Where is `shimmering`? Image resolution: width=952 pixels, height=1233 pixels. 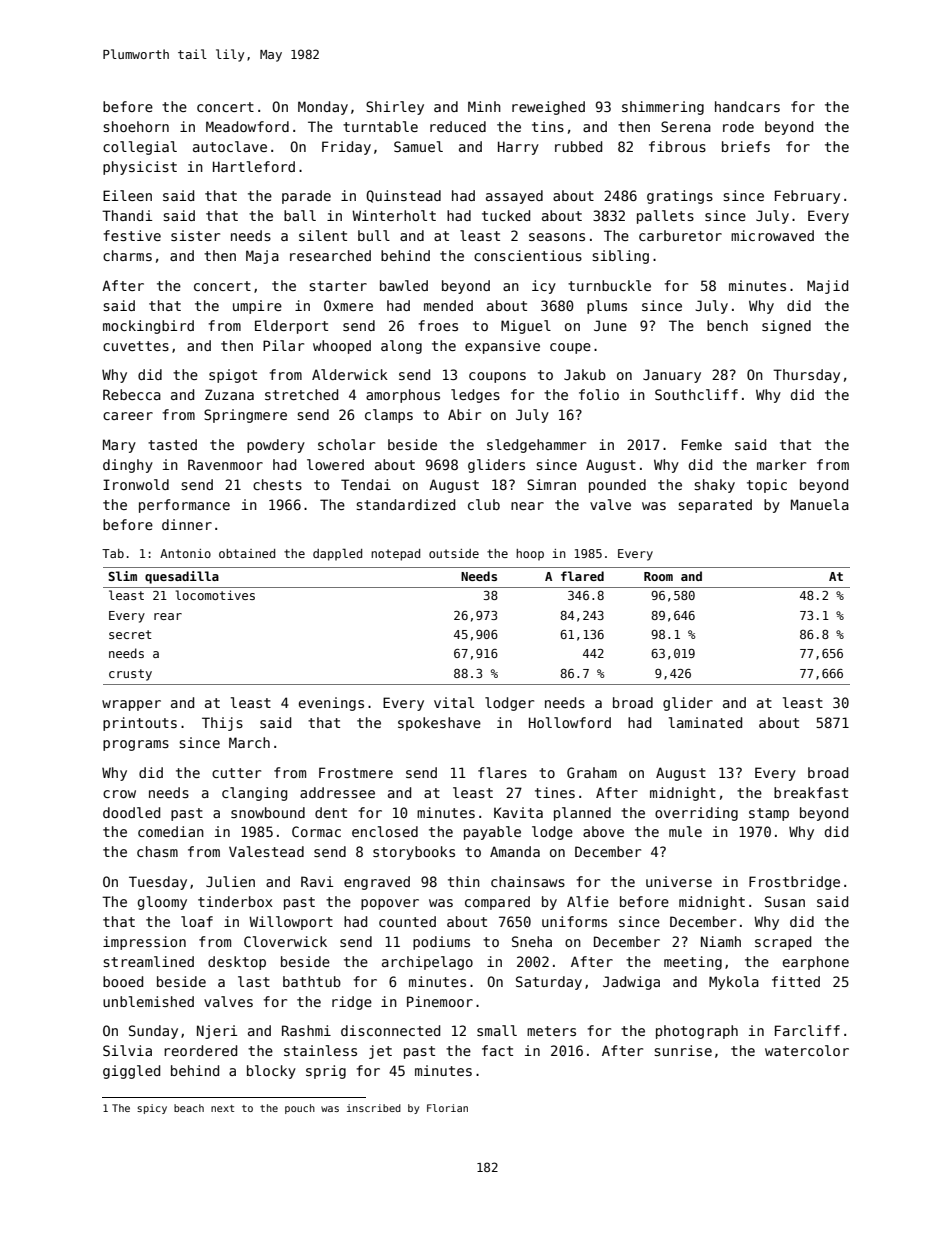
shimmering is located at coordinates (663, 108).
